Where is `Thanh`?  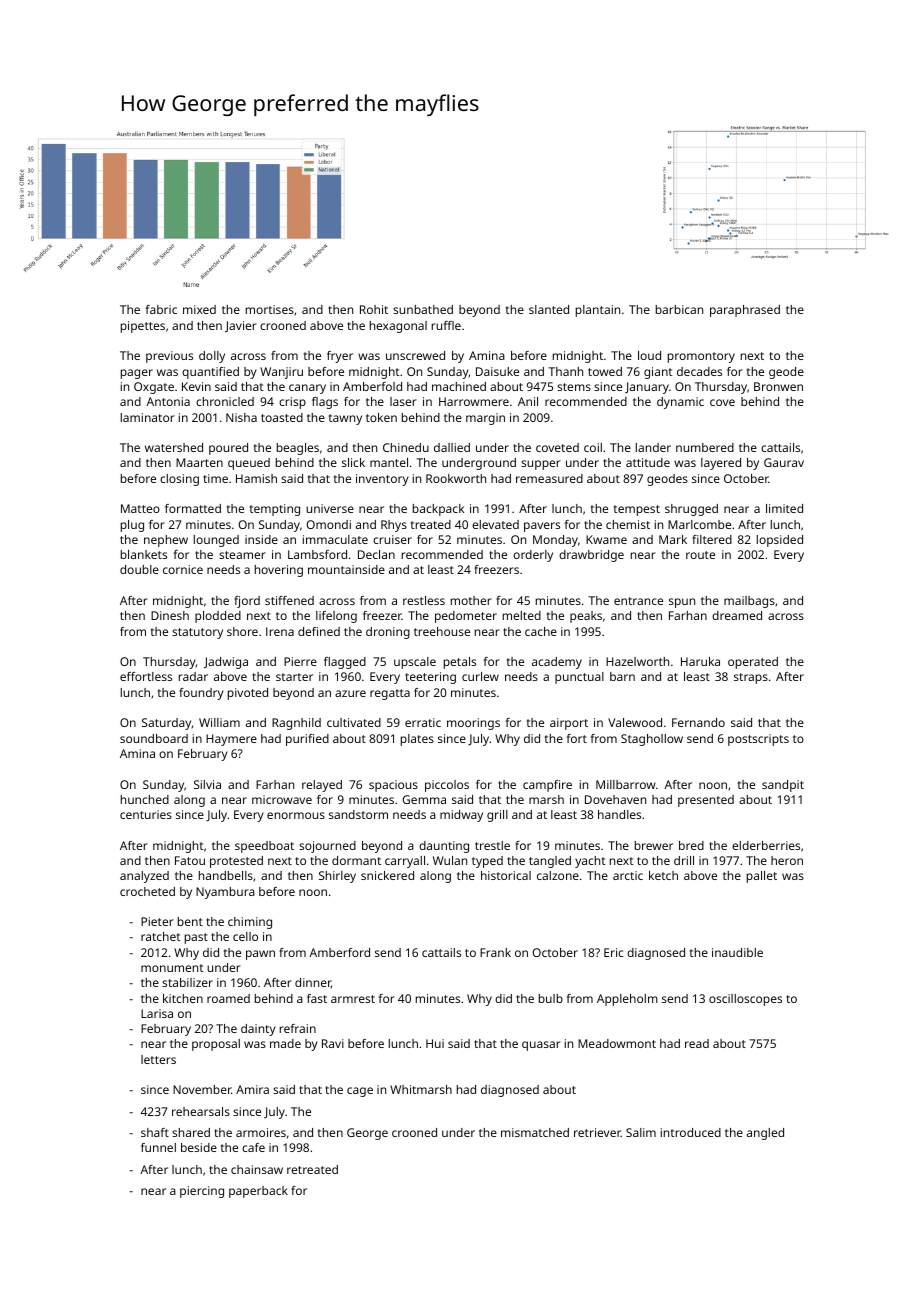 Thanh is located at coordinates (566, 371).
